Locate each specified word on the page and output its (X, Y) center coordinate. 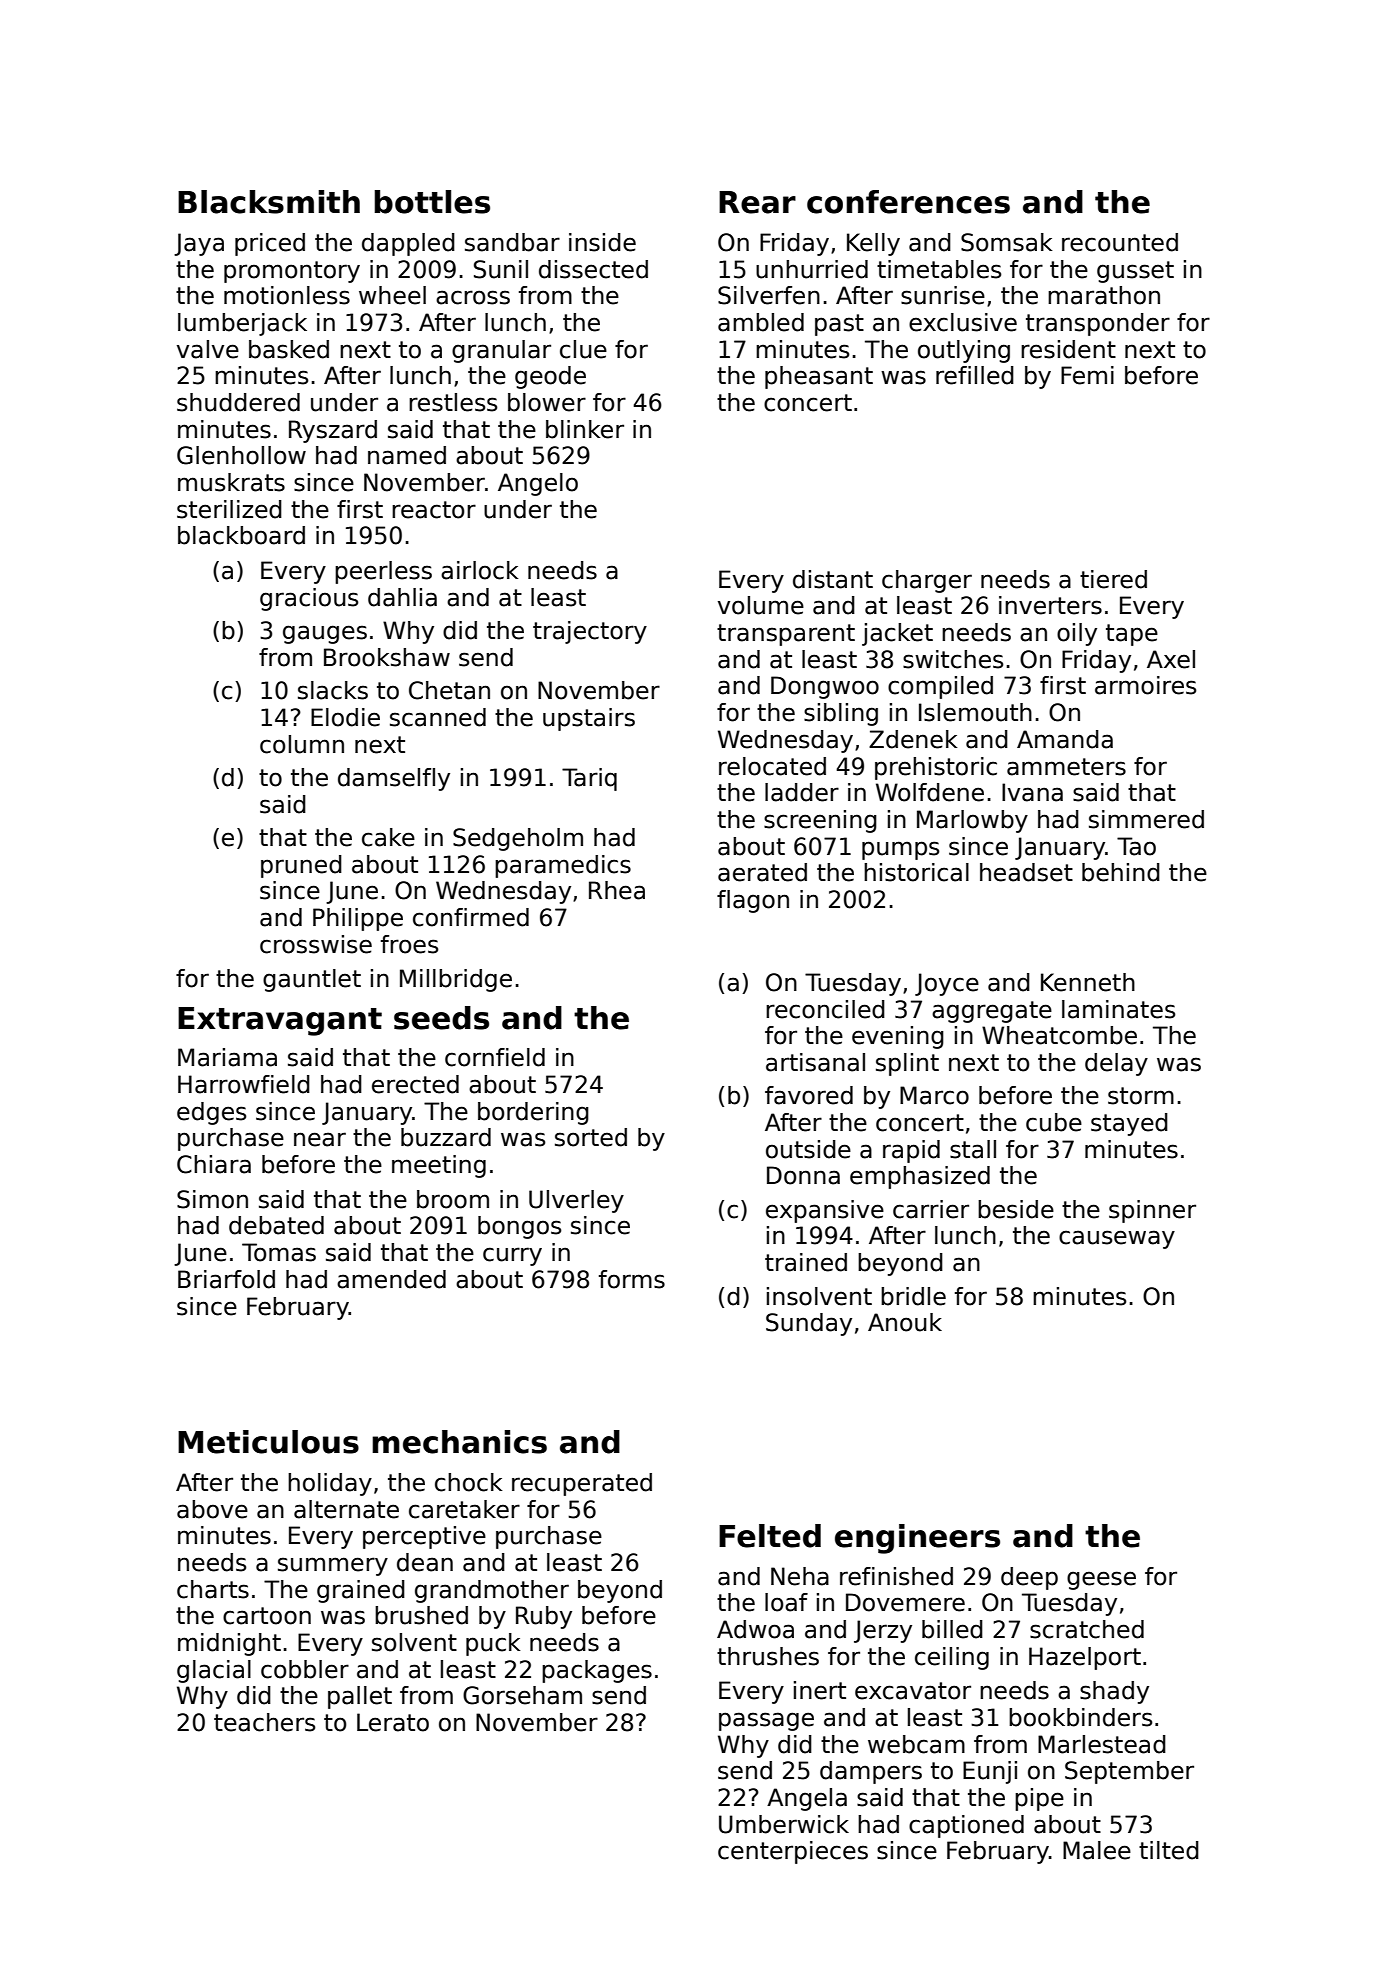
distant (833, 579)
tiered (1113, 579)
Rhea (617, 890)
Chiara (214, 1164)
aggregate (992, 1012)
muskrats (231, 482)
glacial (214, 1671)
